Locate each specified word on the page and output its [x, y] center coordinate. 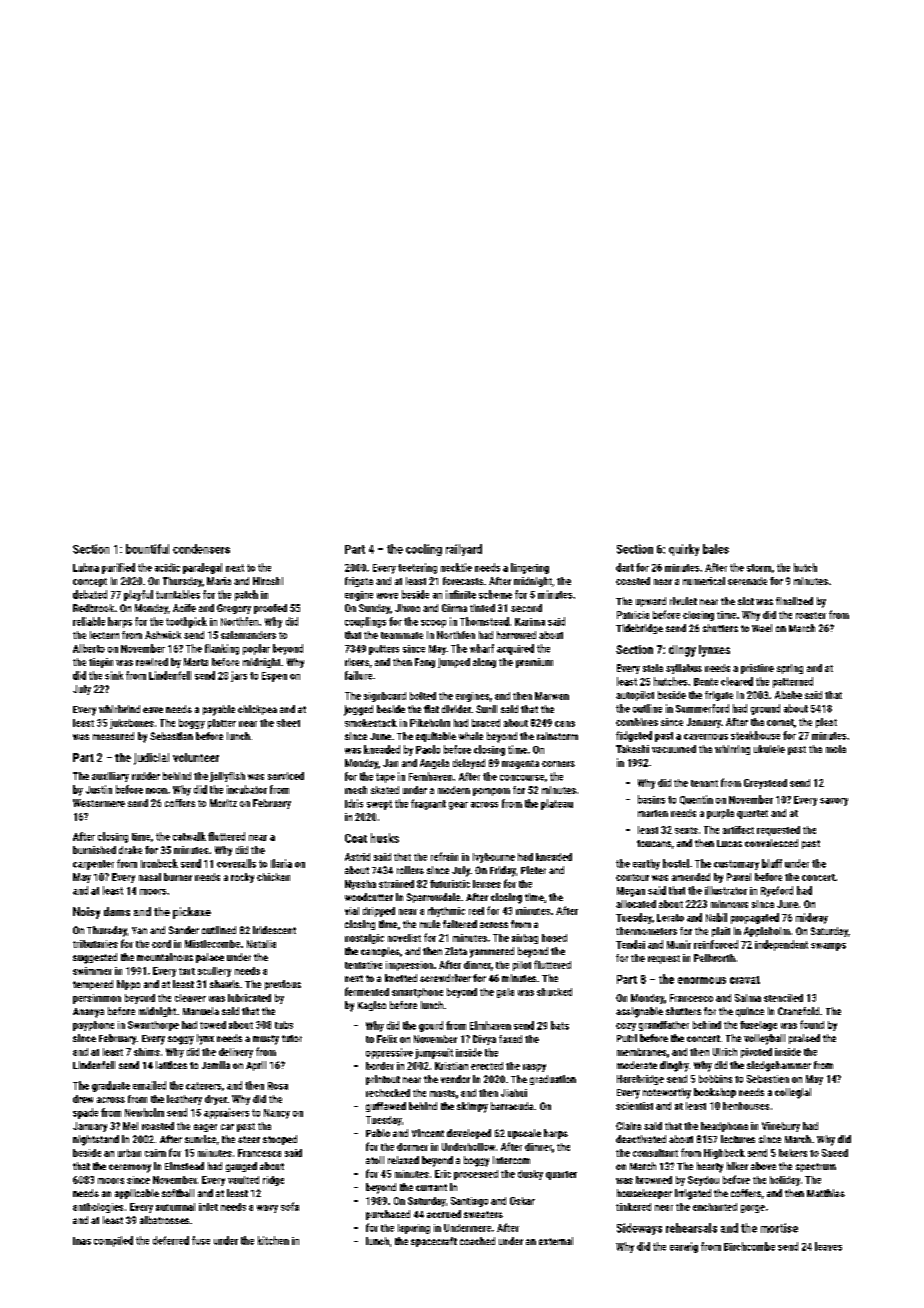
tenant [704, 783]
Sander [184, 930]
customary [736, 865]
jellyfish [227, 777]
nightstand [96, 1140]
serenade [747, 581]
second [526, 608]
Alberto [89, 648]
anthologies [98, 1208]
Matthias [826, 1193]
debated [90, 594]
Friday [503, 871]
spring [790, 669]
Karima [530, 622]
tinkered [633, 1207]
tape [385, 778]
